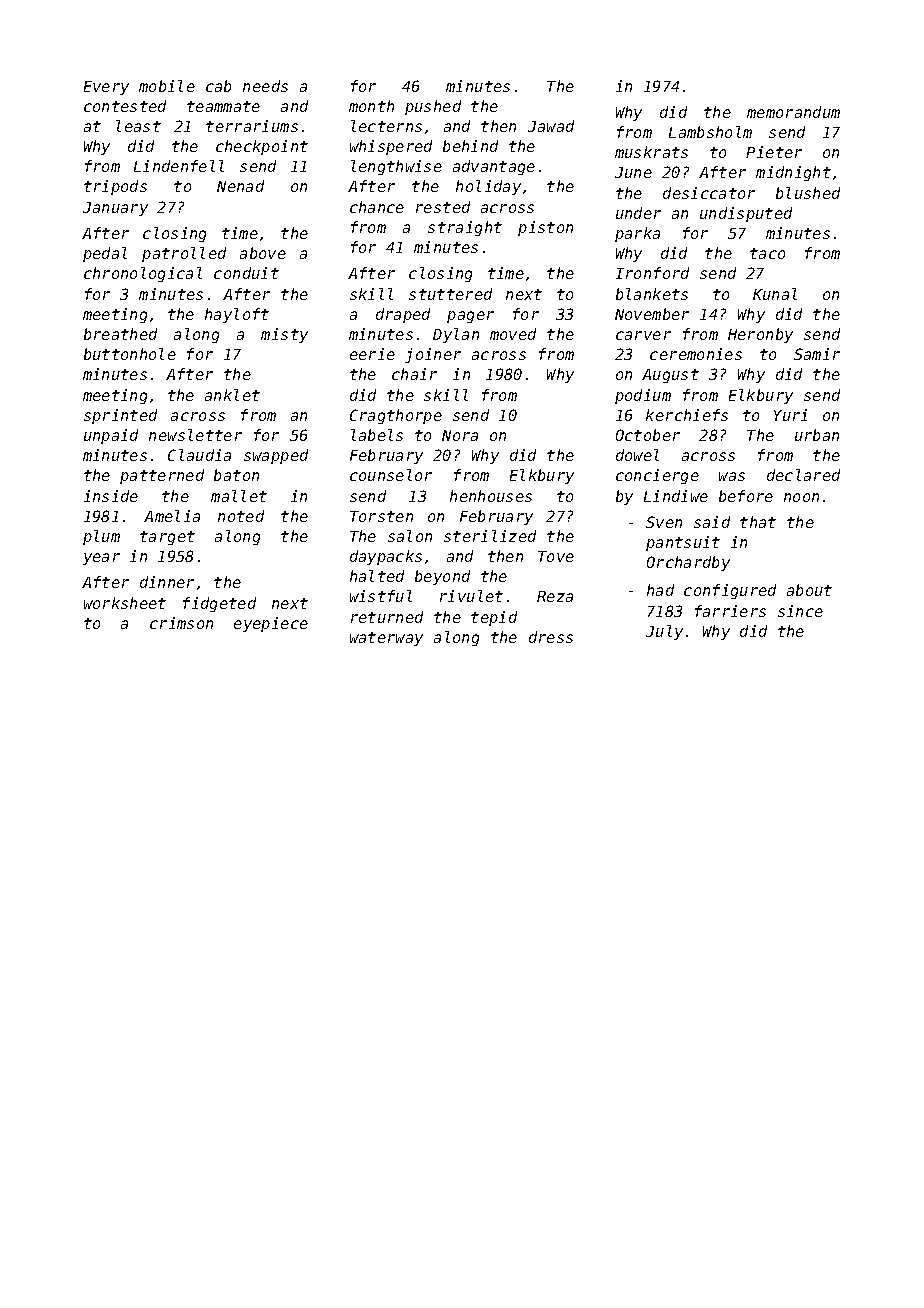 This screenshot has height=1308, width=924. I want to click on memorandum, so click(793, 112).
